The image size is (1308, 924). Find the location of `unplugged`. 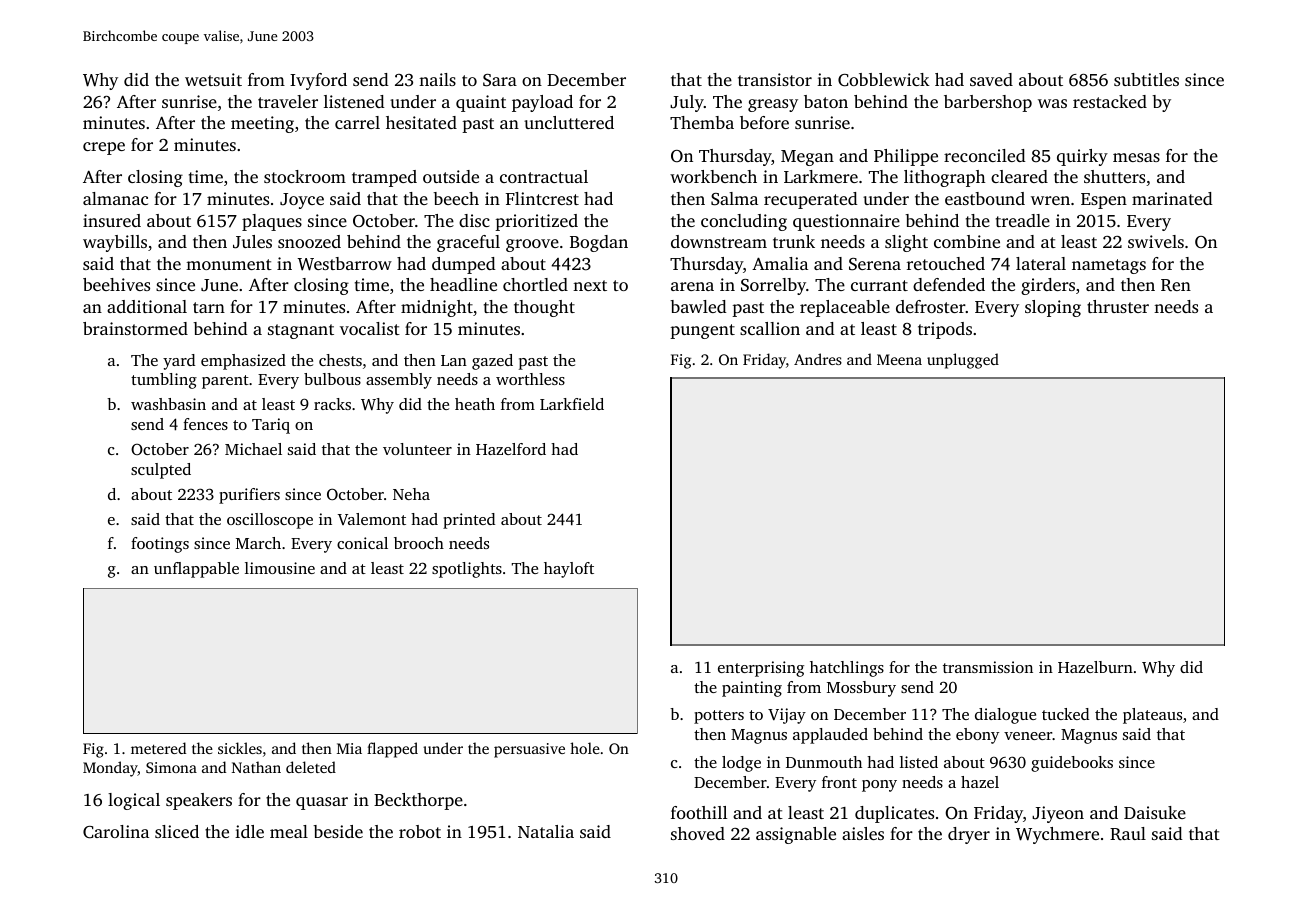

unplugged is located at coordinates (963, 361).
